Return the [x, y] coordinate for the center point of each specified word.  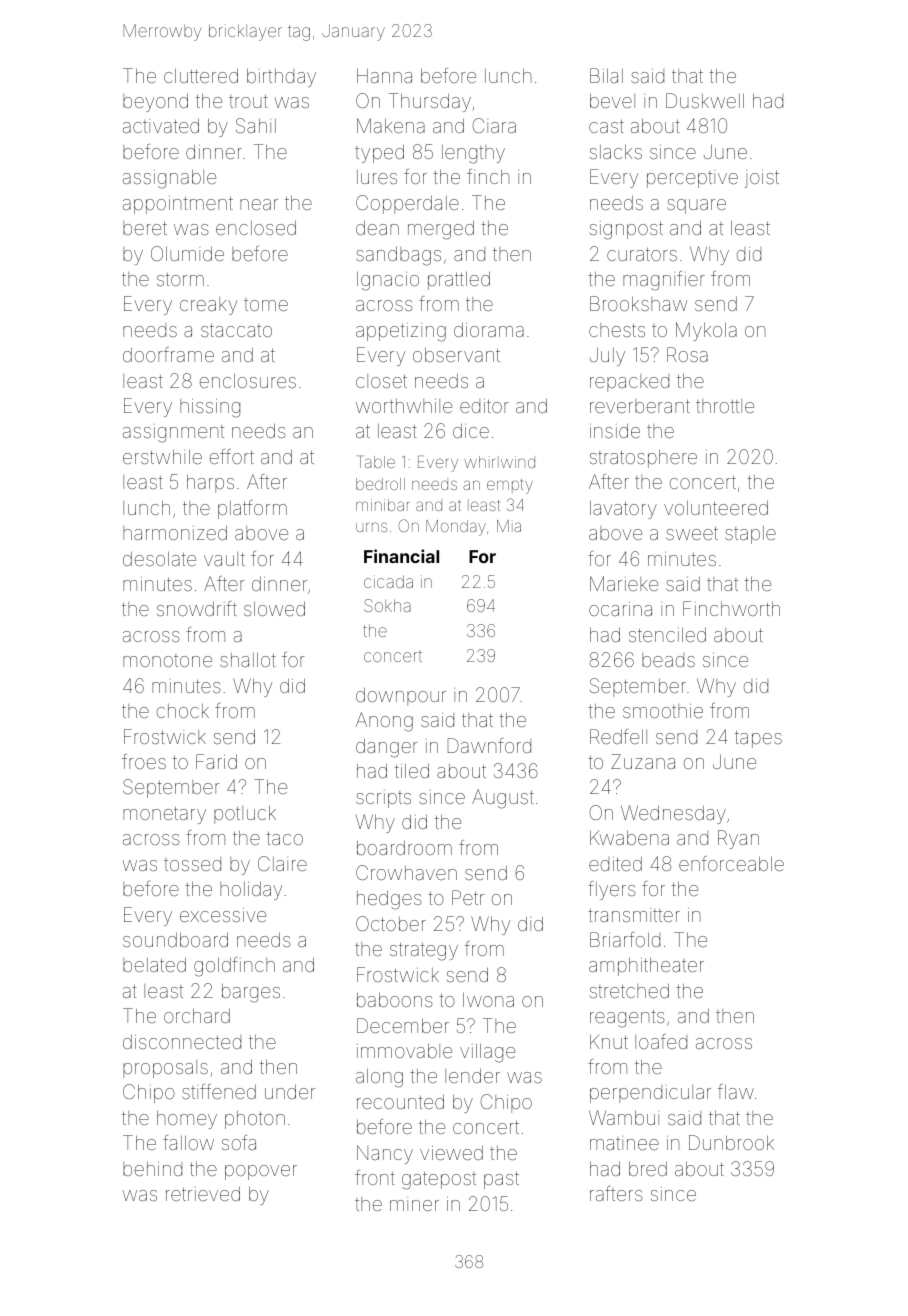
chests [617, 330]
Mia [509, 526]
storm [180, 279]
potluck [245, 814]
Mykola [706, 331]
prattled [459, 280]
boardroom [404, 847]
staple [750, 535]
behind [152, 1169]
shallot [248, 659]
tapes [758, 739]
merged [441, 230]
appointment [178, 205]
